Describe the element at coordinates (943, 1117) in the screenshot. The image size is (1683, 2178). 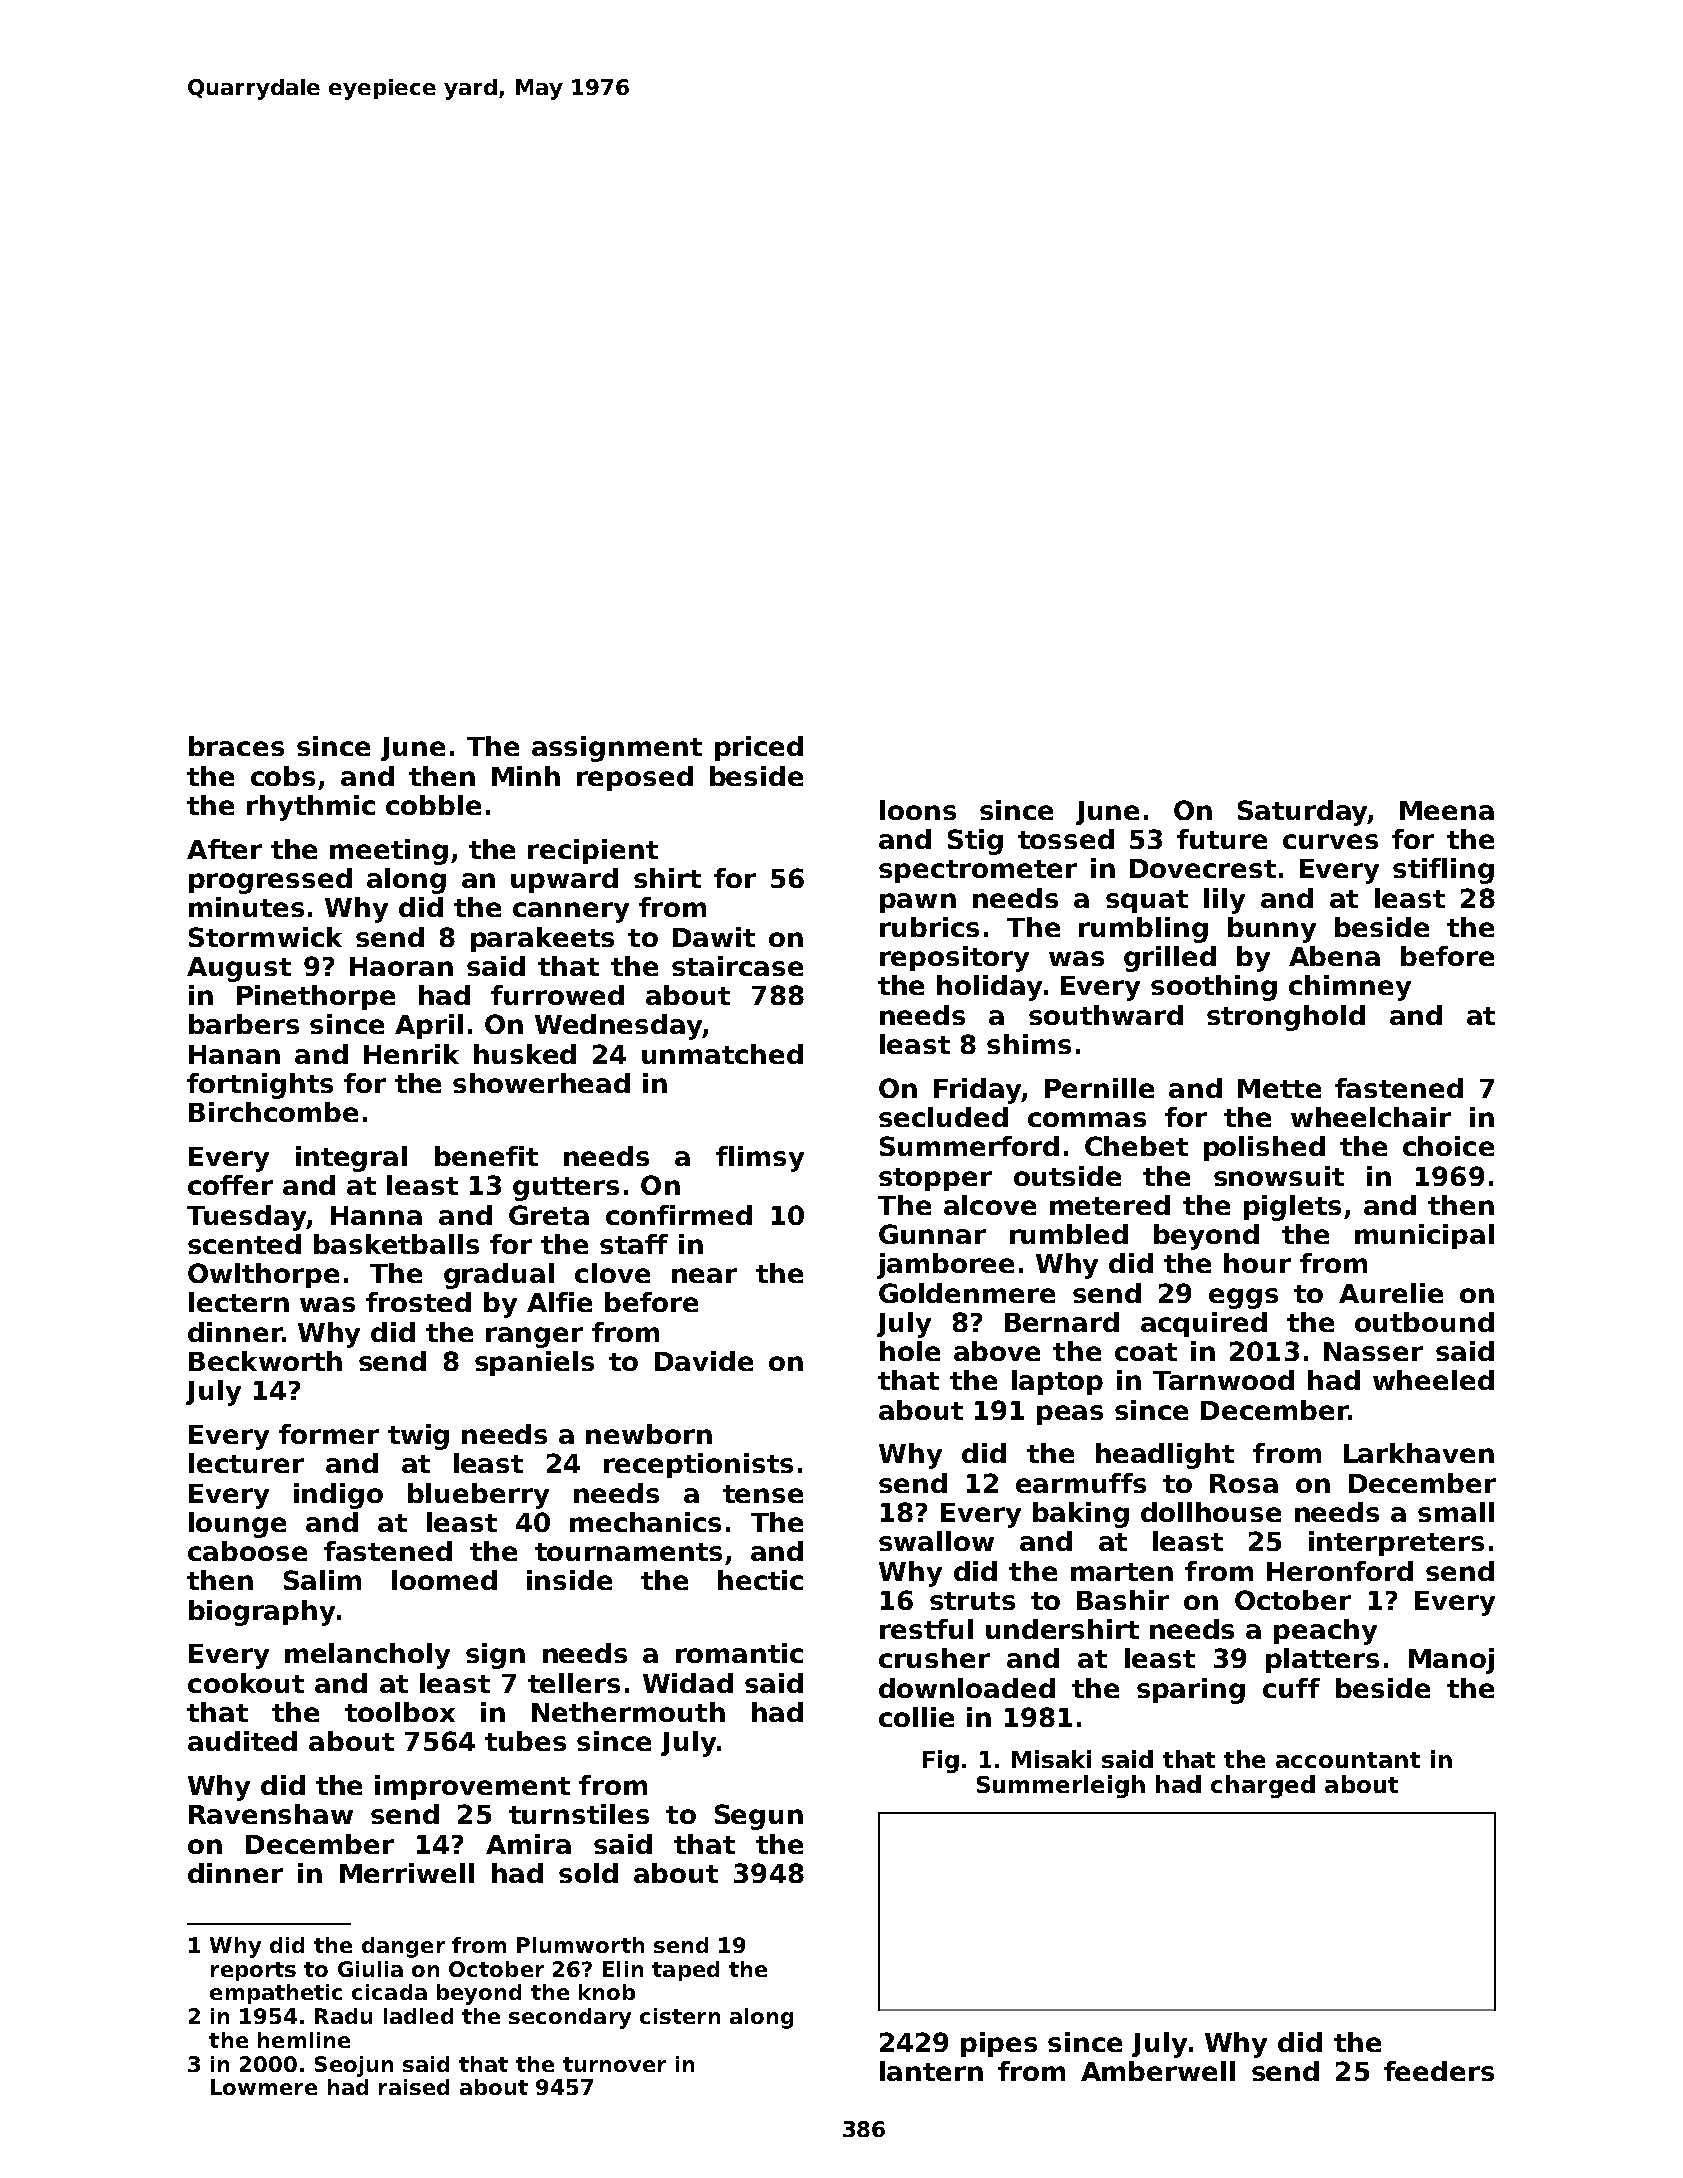
I see `secluded` at that location.
